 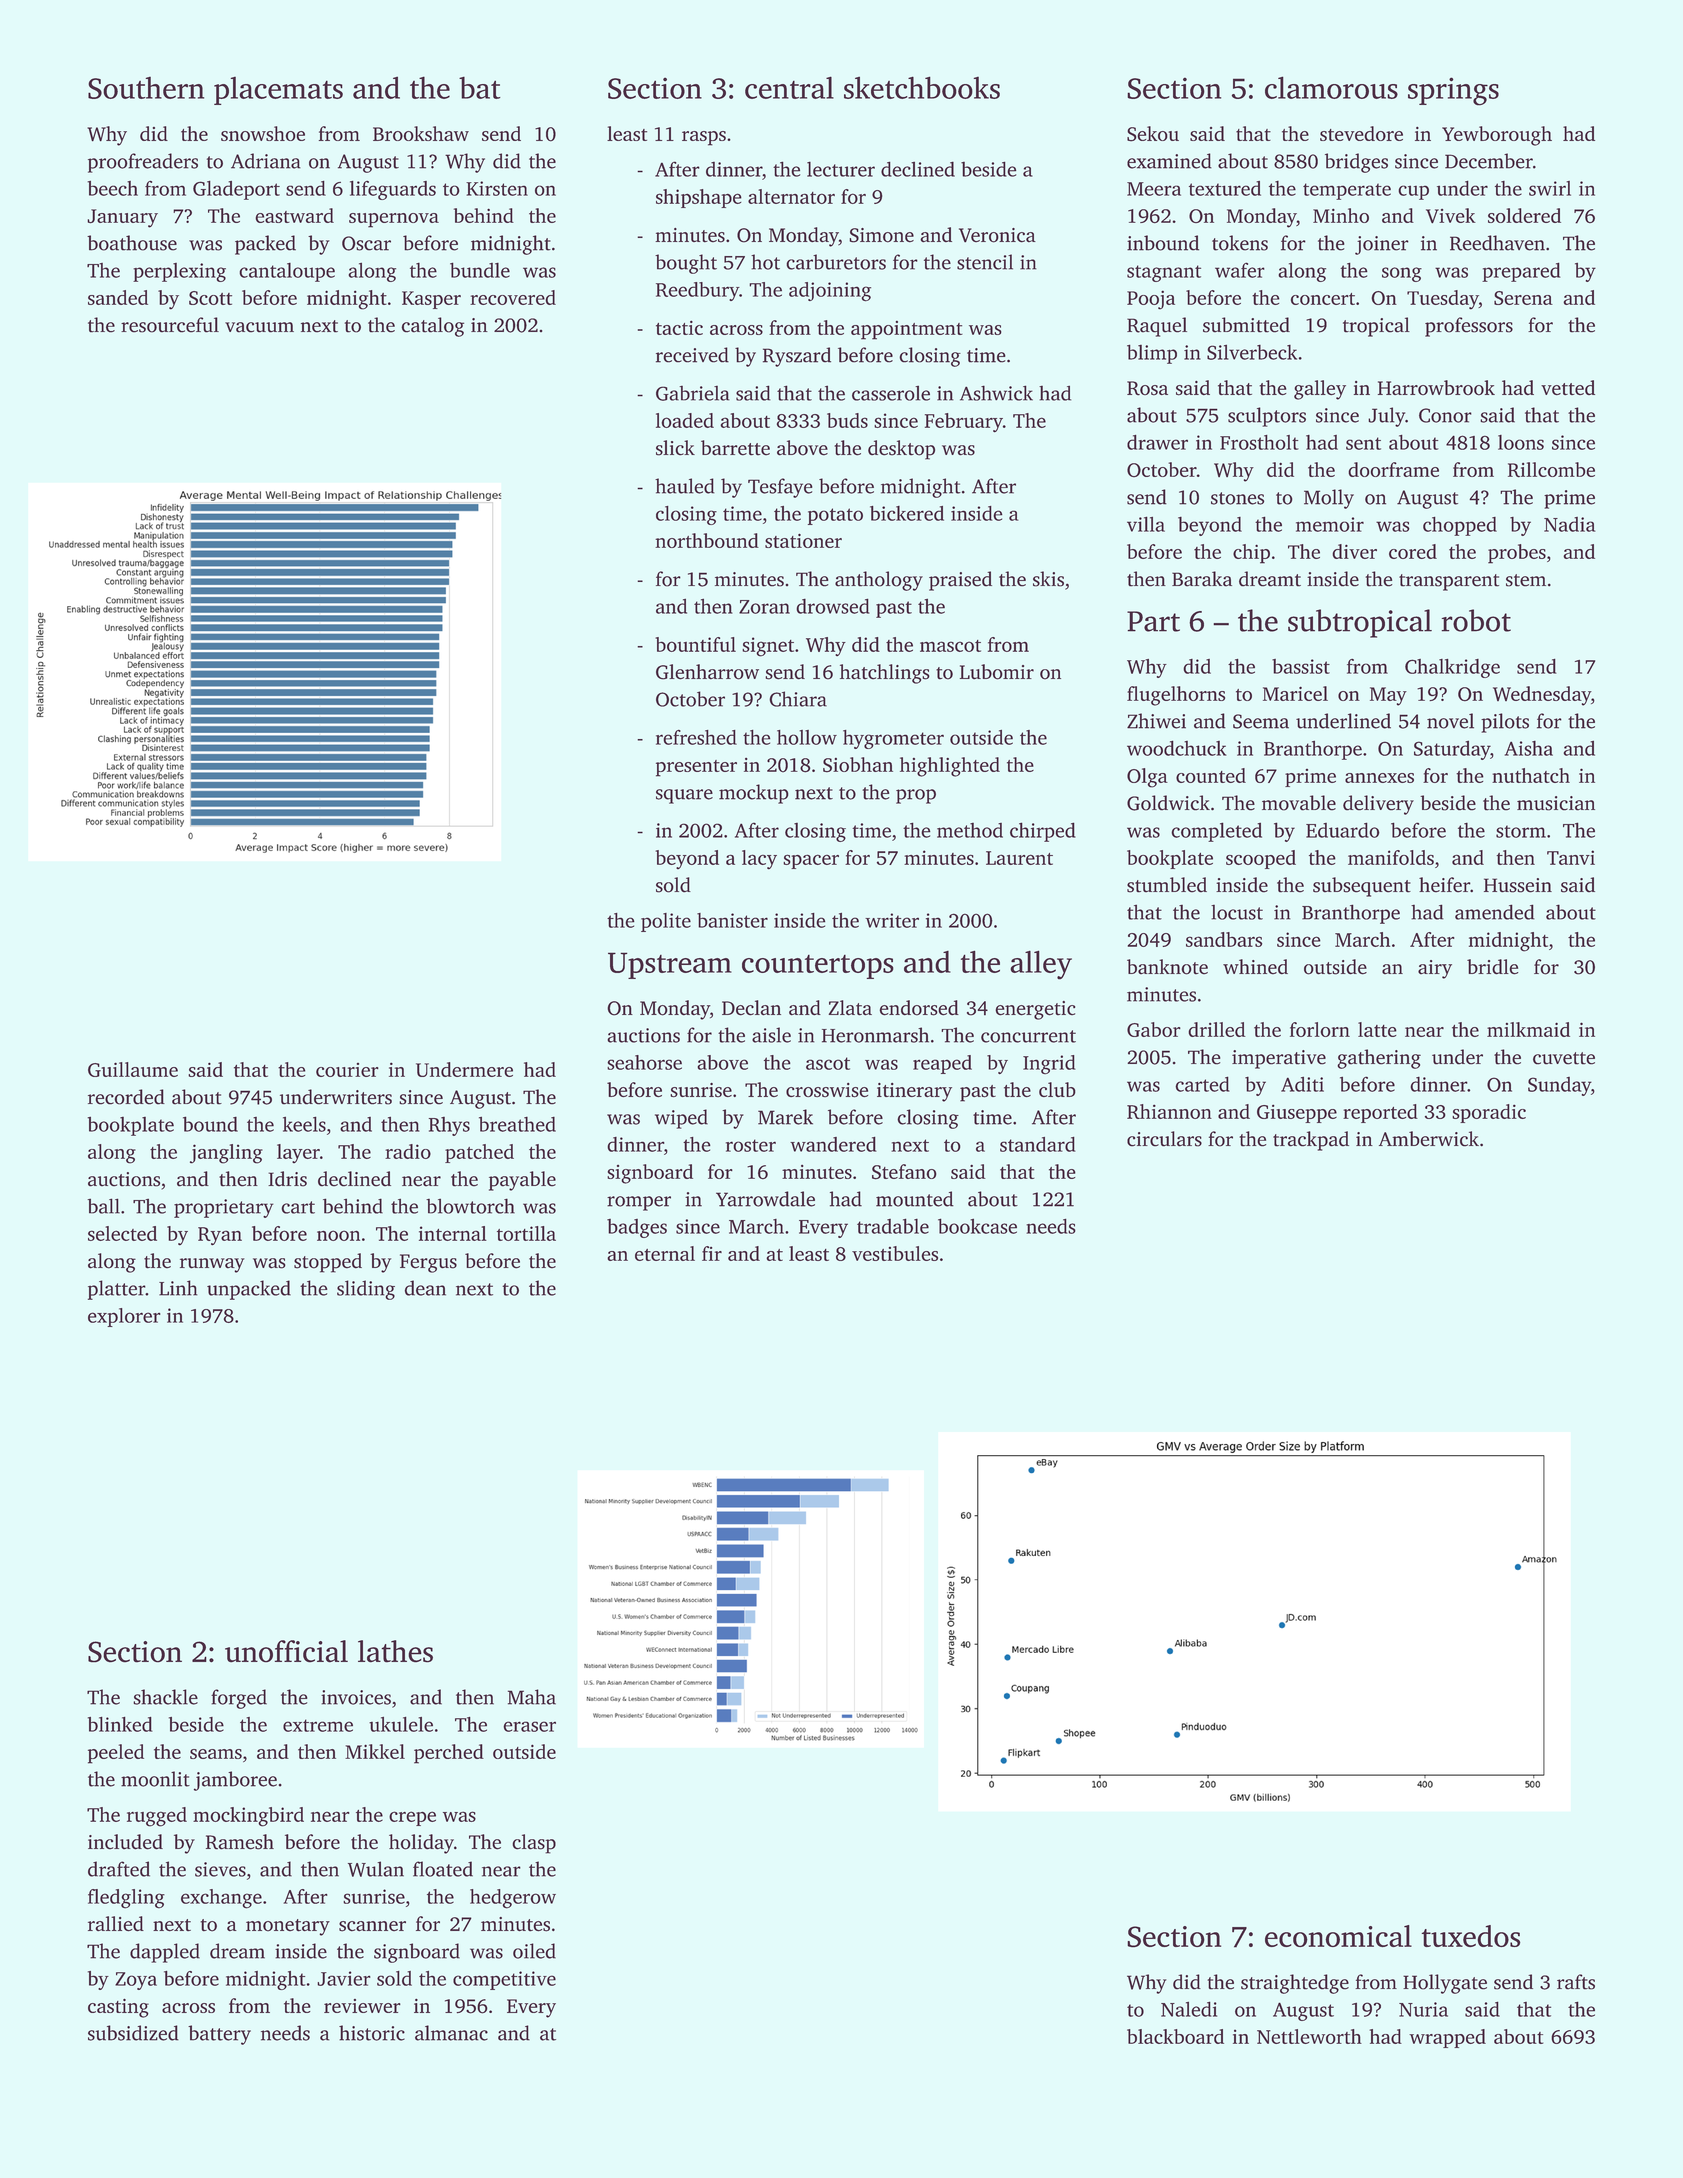 I want to click on Naledi, so click(x=1189, y=2009).
